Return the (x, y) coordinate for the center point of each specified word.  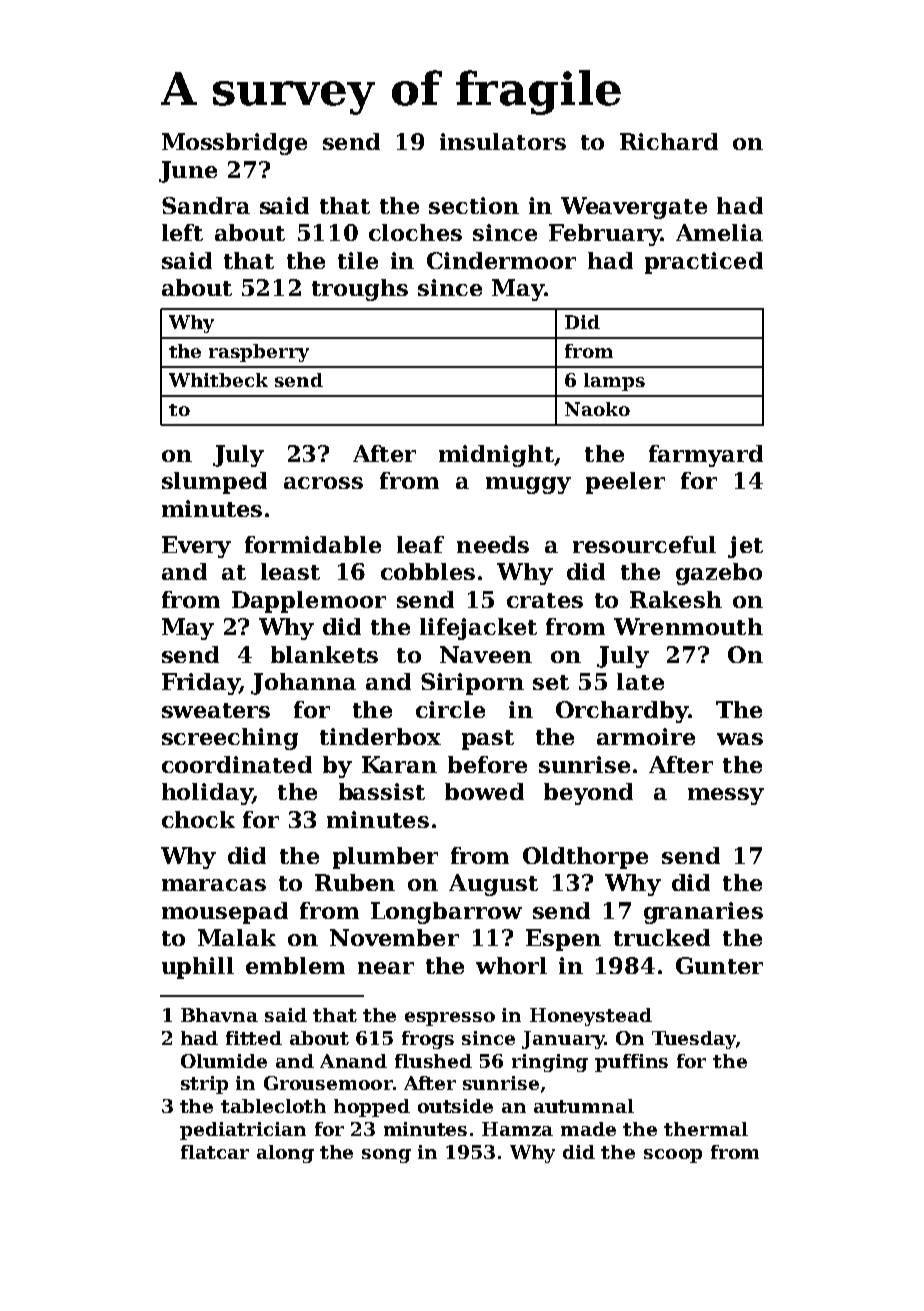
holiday (207, 794)
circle (450, 709)
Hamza (517, 1129)
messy (726, 796)
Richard (669, 141)
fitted (254, 1038)
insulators (503, 141)
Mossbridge (234, 144)
